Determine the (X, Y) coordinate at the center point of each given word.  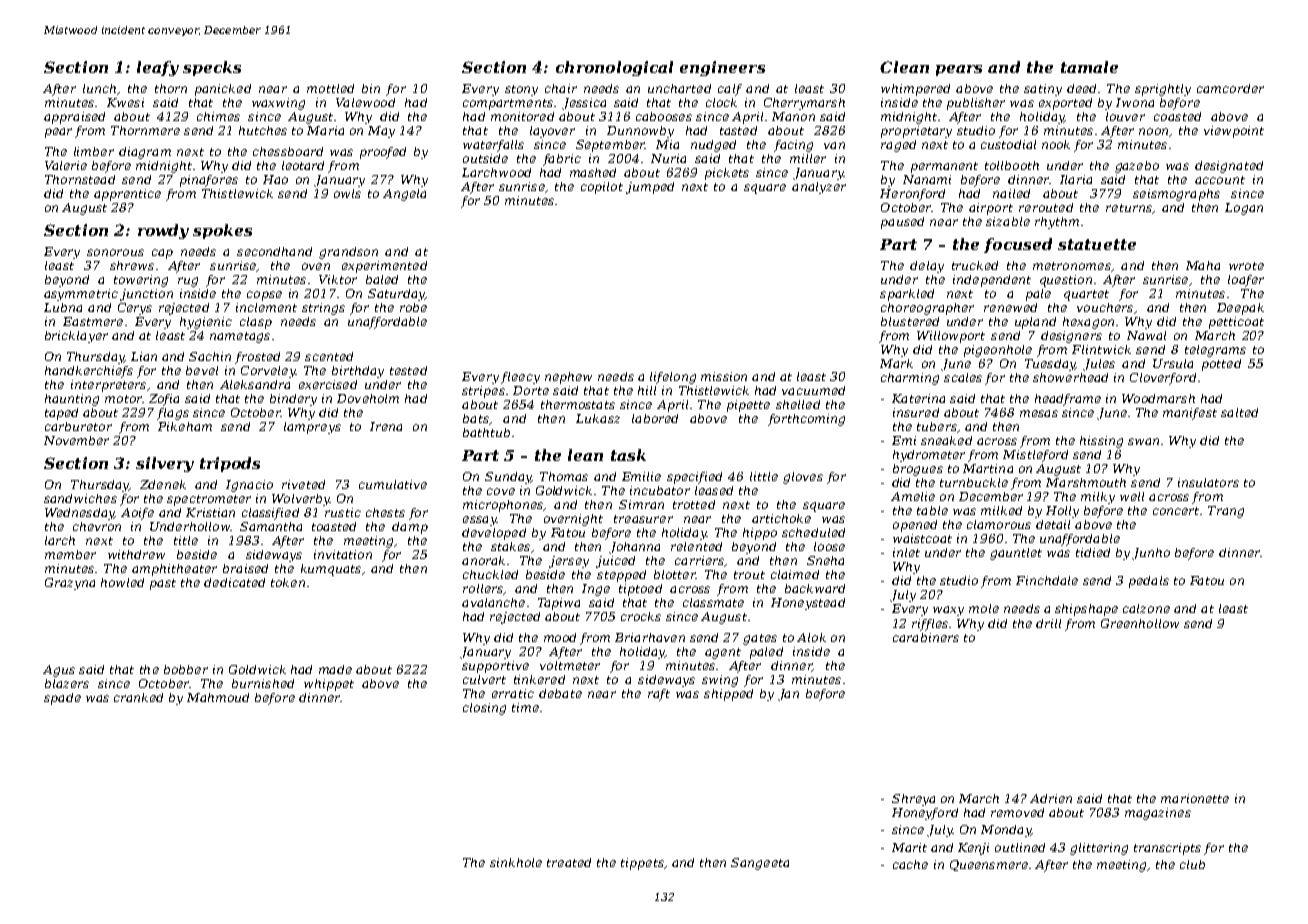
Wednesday (79, 514)
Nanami (927, 179)
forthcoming (806, 420)
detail (1053, 524)
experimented (384, 267)
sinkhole (516, 862)
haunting (72, 400)
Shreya (913, 800)
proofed (383, 153)
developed (494, 534)
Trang (1226, 512)
